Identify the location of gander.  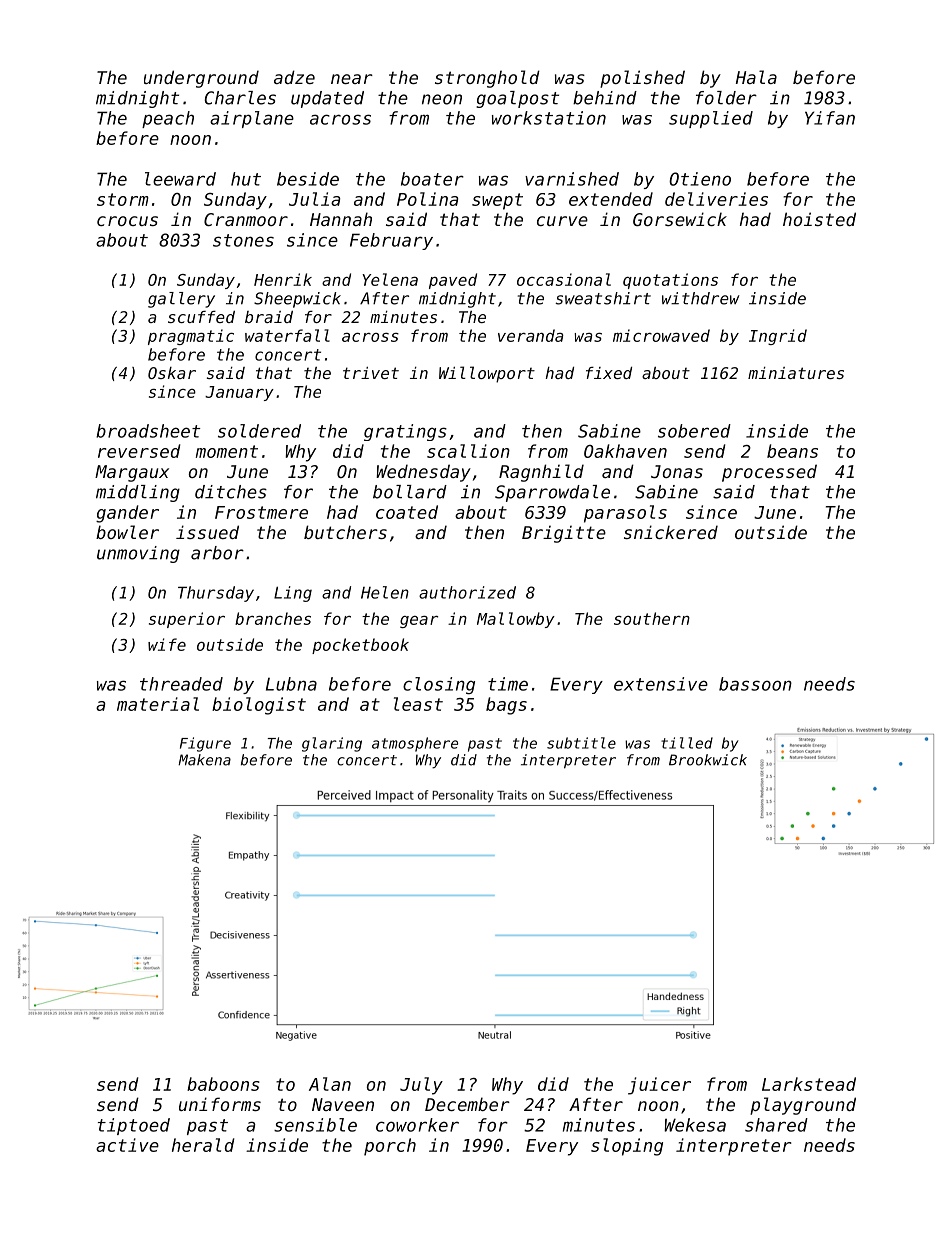
(127, 514).
